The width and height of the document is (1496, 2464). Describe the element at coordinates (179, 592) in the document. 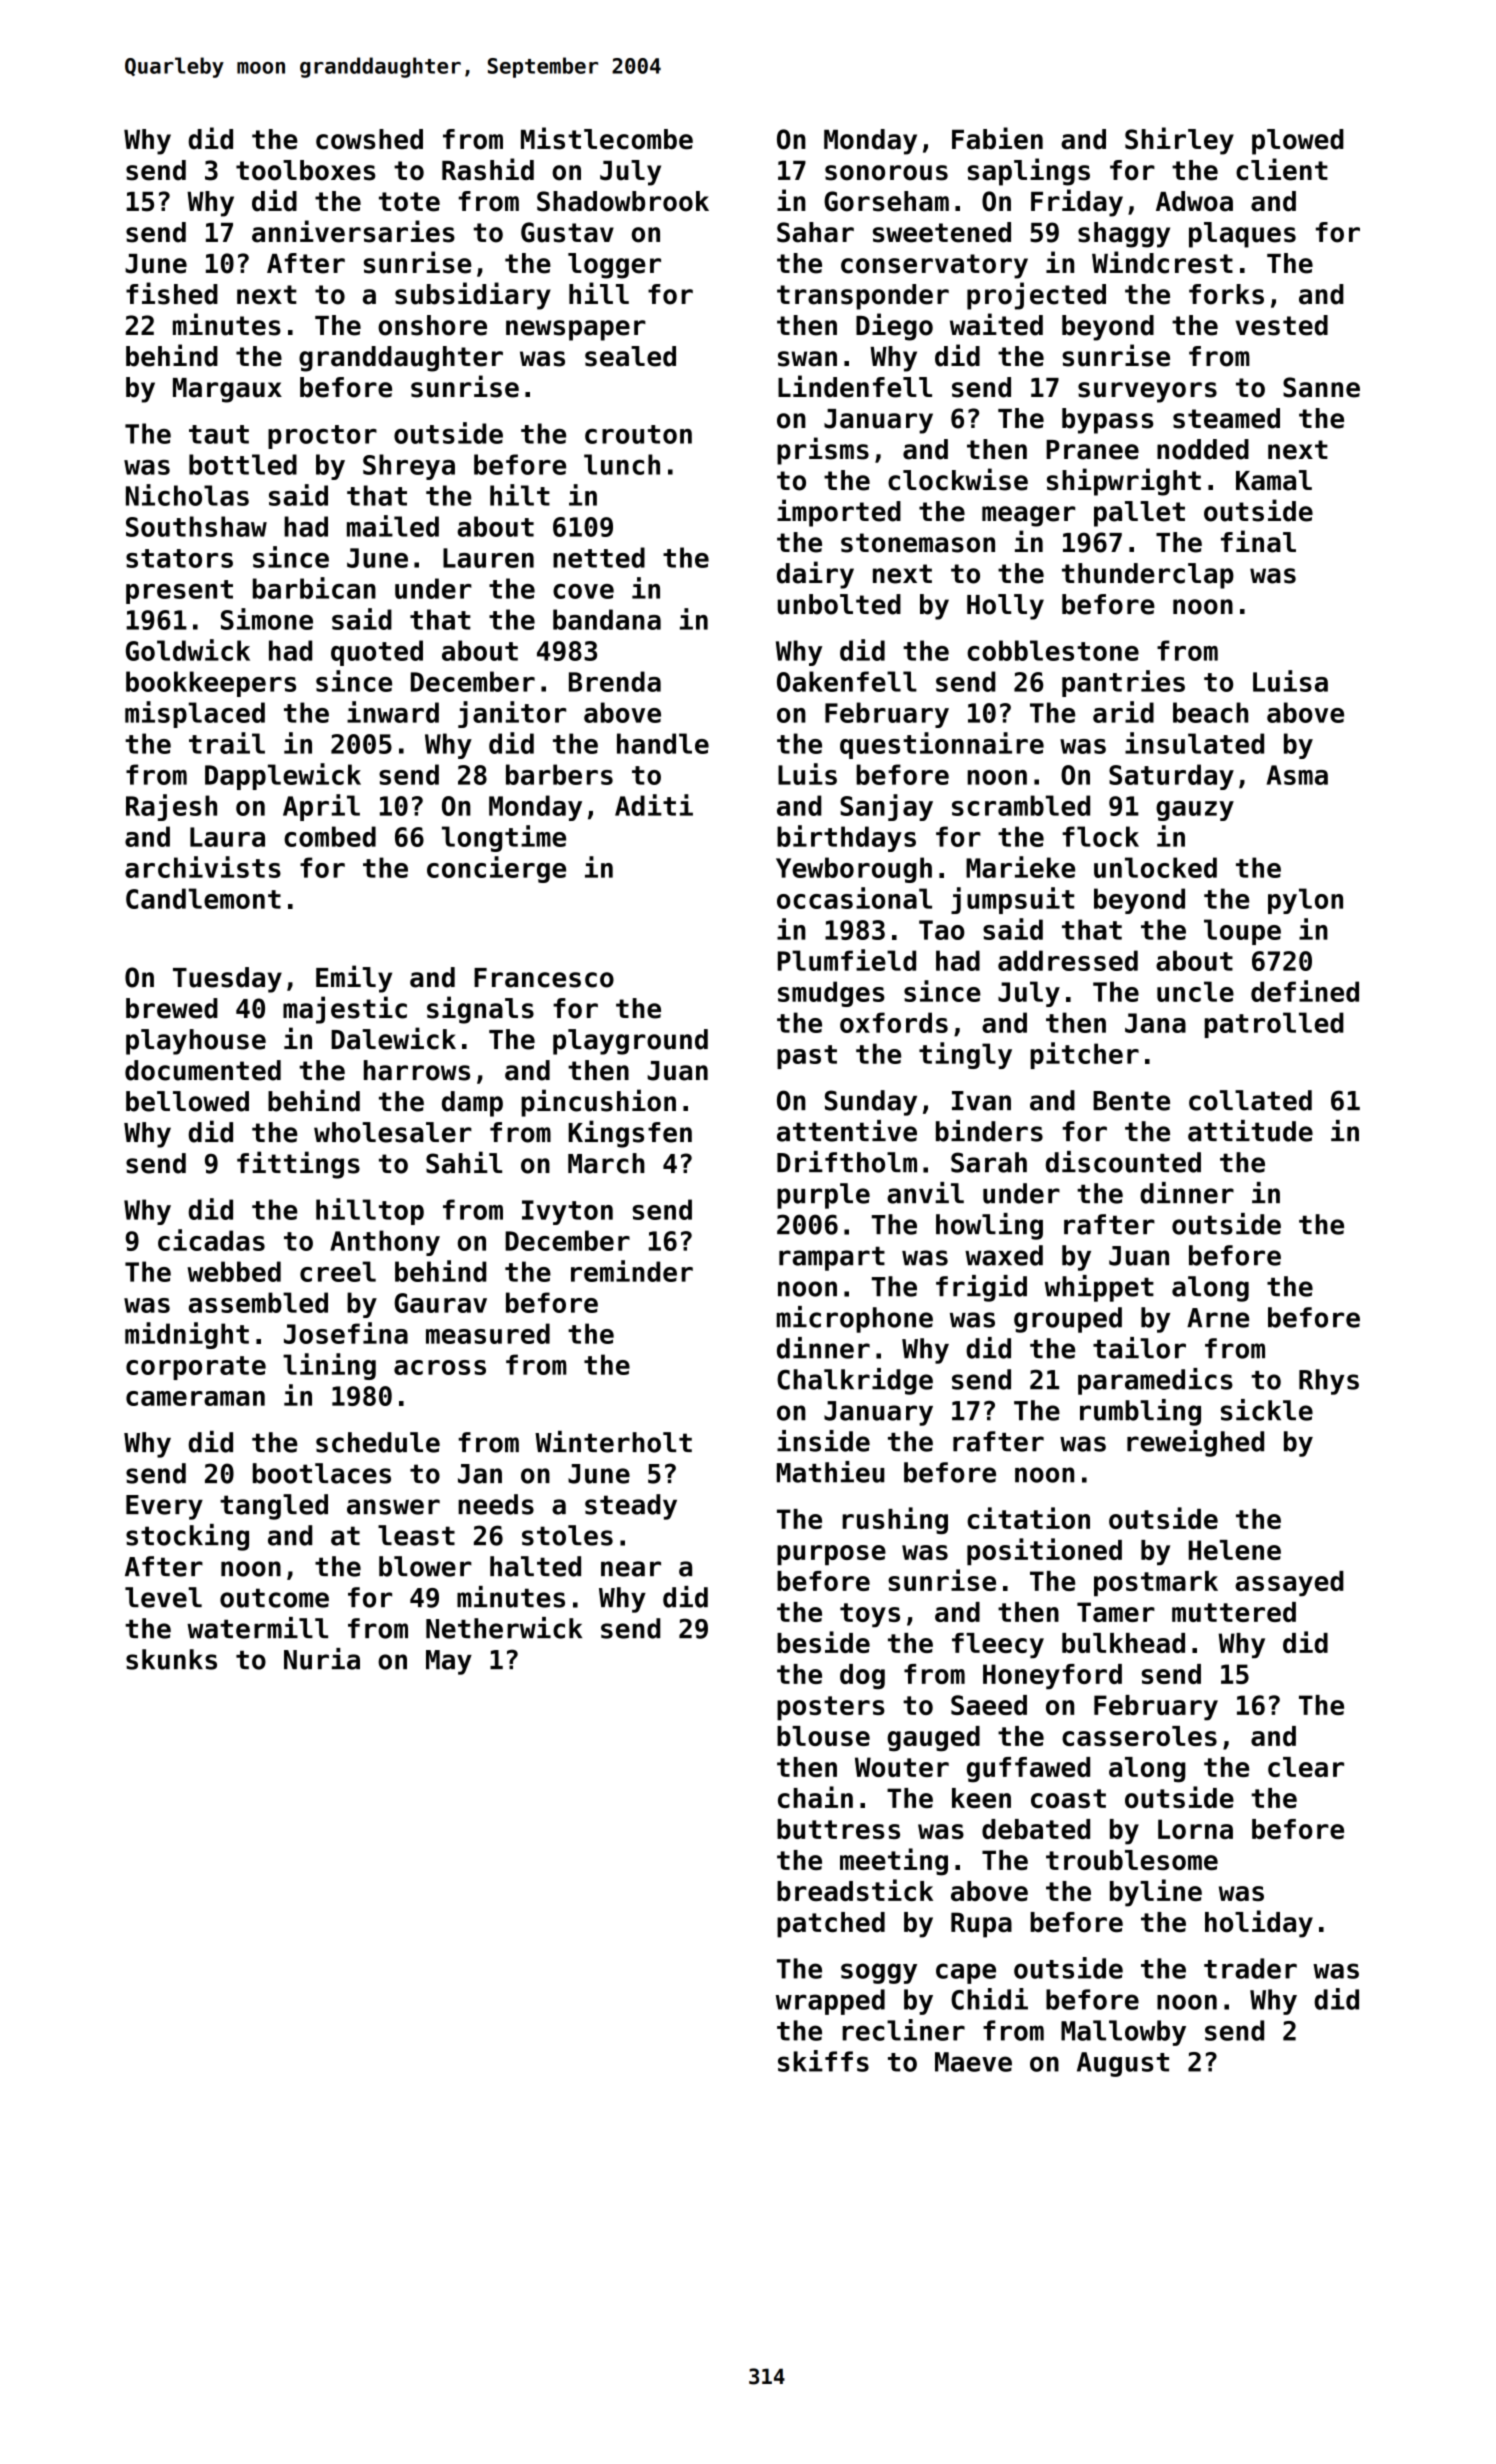

I see `present` at that location.
